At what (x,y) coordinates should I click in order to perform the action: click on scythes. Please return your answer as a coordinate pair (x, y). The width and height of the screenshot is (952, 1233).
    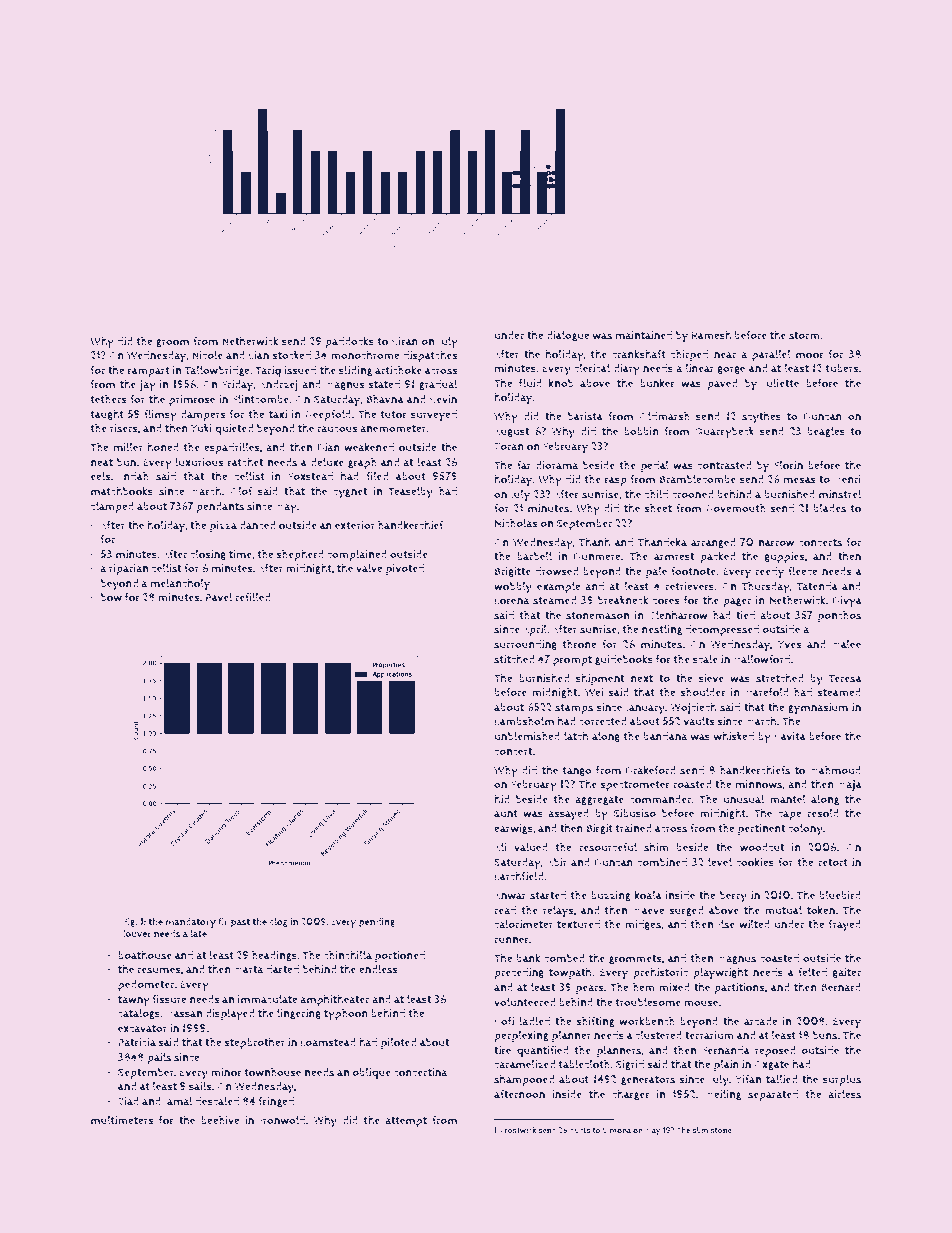
    Looking at the image, I should click on (761, 417).
